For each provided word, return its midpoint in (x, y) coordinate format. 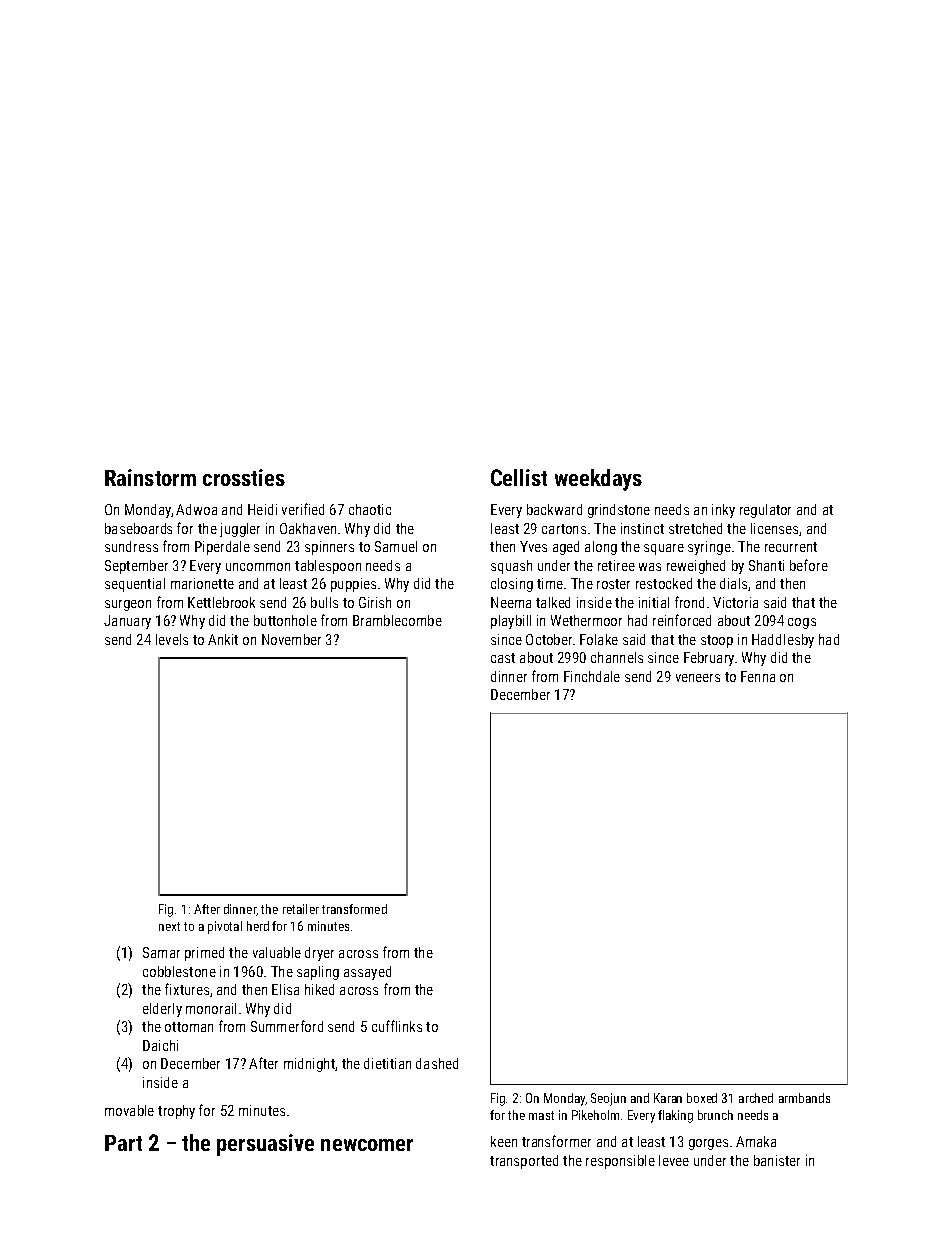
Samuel (396, 546)
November (291, 639)
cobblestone (179, 971)
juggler (240, 530)
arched (756, 1098)
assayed (367, 973)
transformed (354, 909)
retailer (301, 909)
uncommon (258, 567)
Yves (533, 546)
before (809, 565)
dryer (319, 954)
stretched (695, 528)
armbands (804, 1098)
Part (123, 1143)
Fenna (758, 676)
